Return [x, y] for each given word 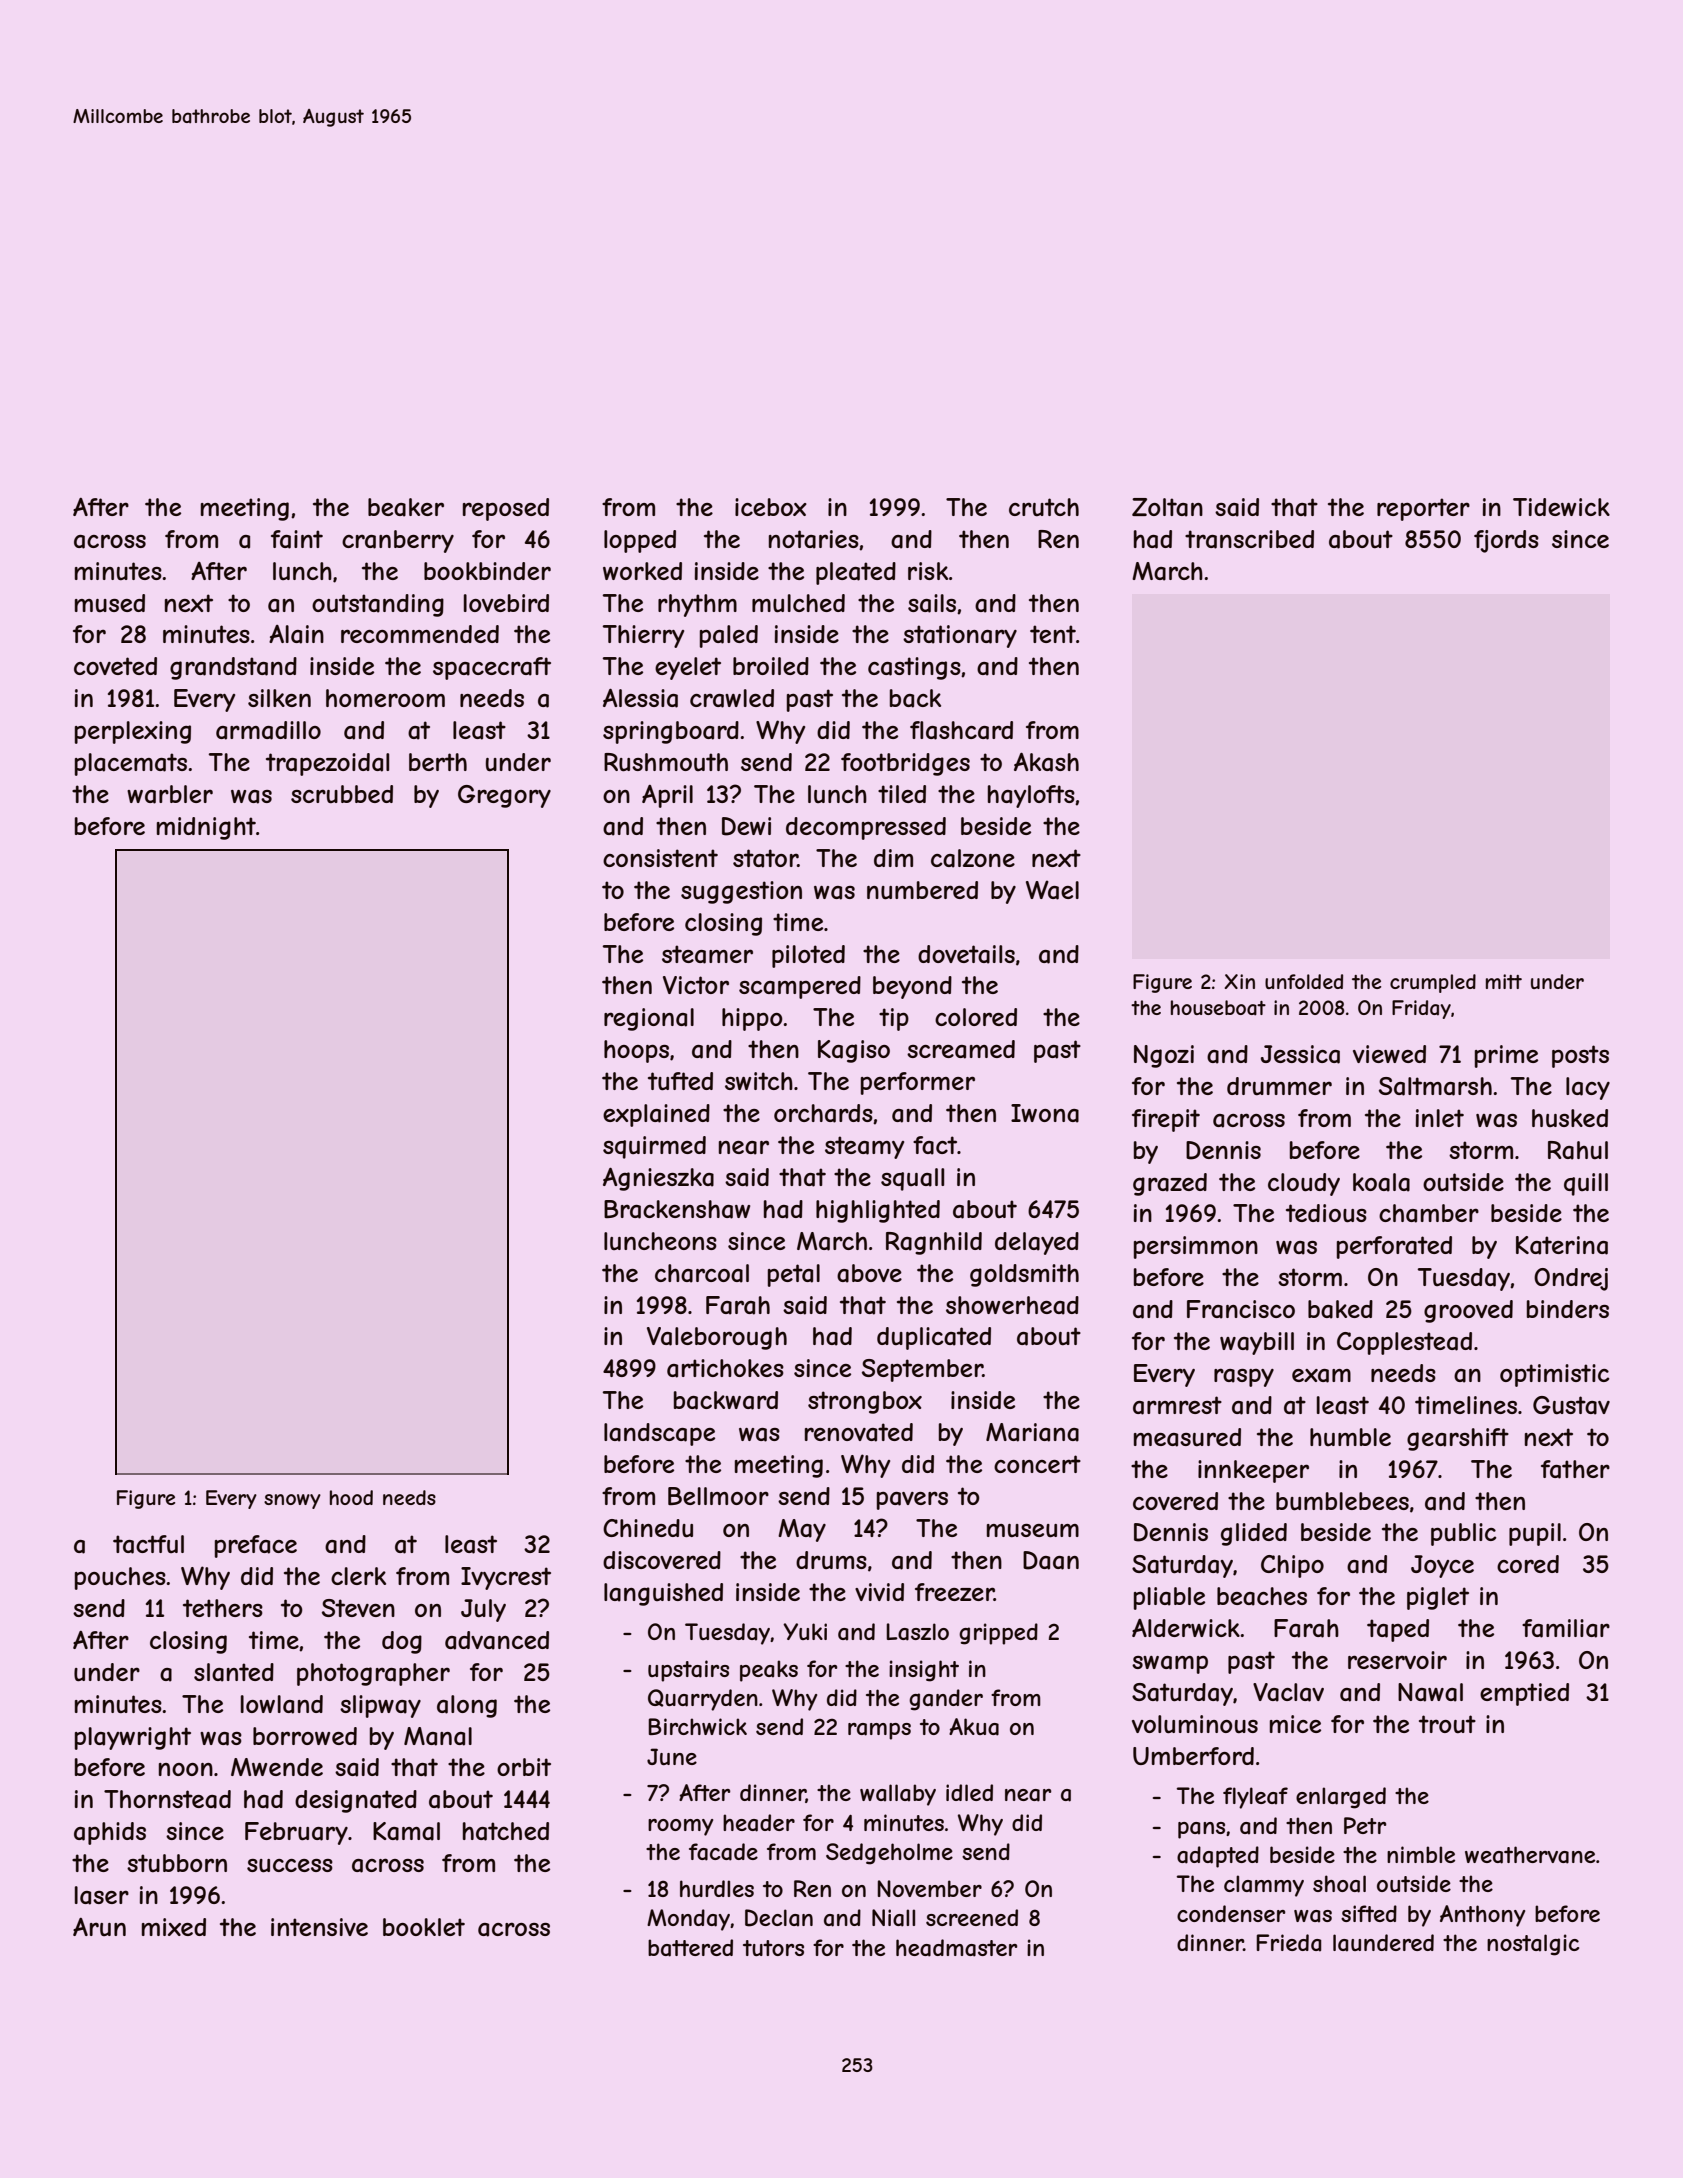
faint [297, 539]
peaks [769, 1671]
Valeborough [717, 1338]
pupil [1535, 1534]
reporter [1423, 509]
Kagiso [854, 1051]
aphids [110, 1833]
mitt [1504, 981]
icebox [771, 507]
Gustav [1571, 1405]
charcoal [702, 1273]
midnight [206, 828]
